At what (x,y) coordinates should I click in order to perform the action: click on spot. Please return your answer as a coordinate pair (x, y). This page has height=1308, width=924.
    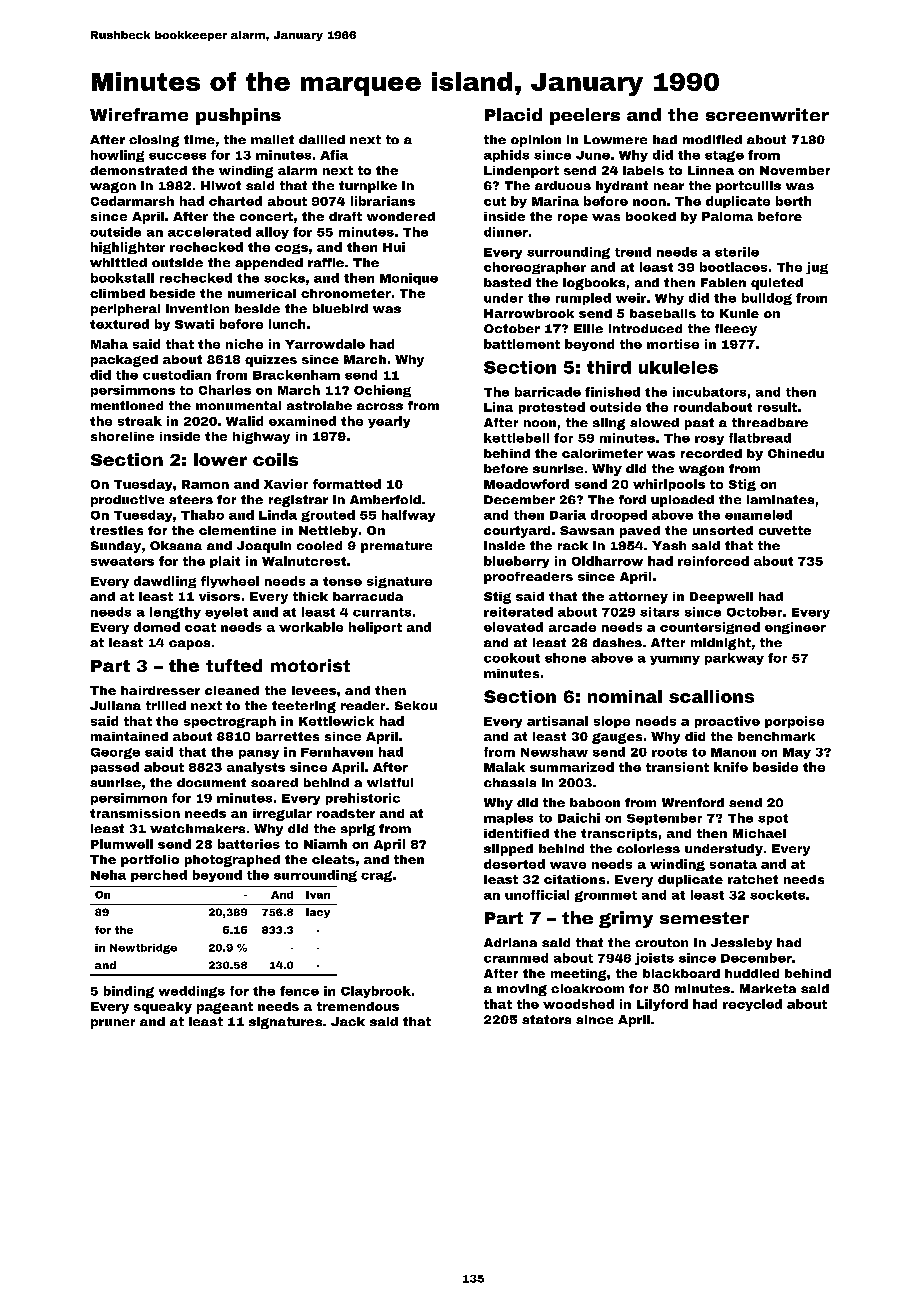
    Looking at the image, I should click on (773, 819).
